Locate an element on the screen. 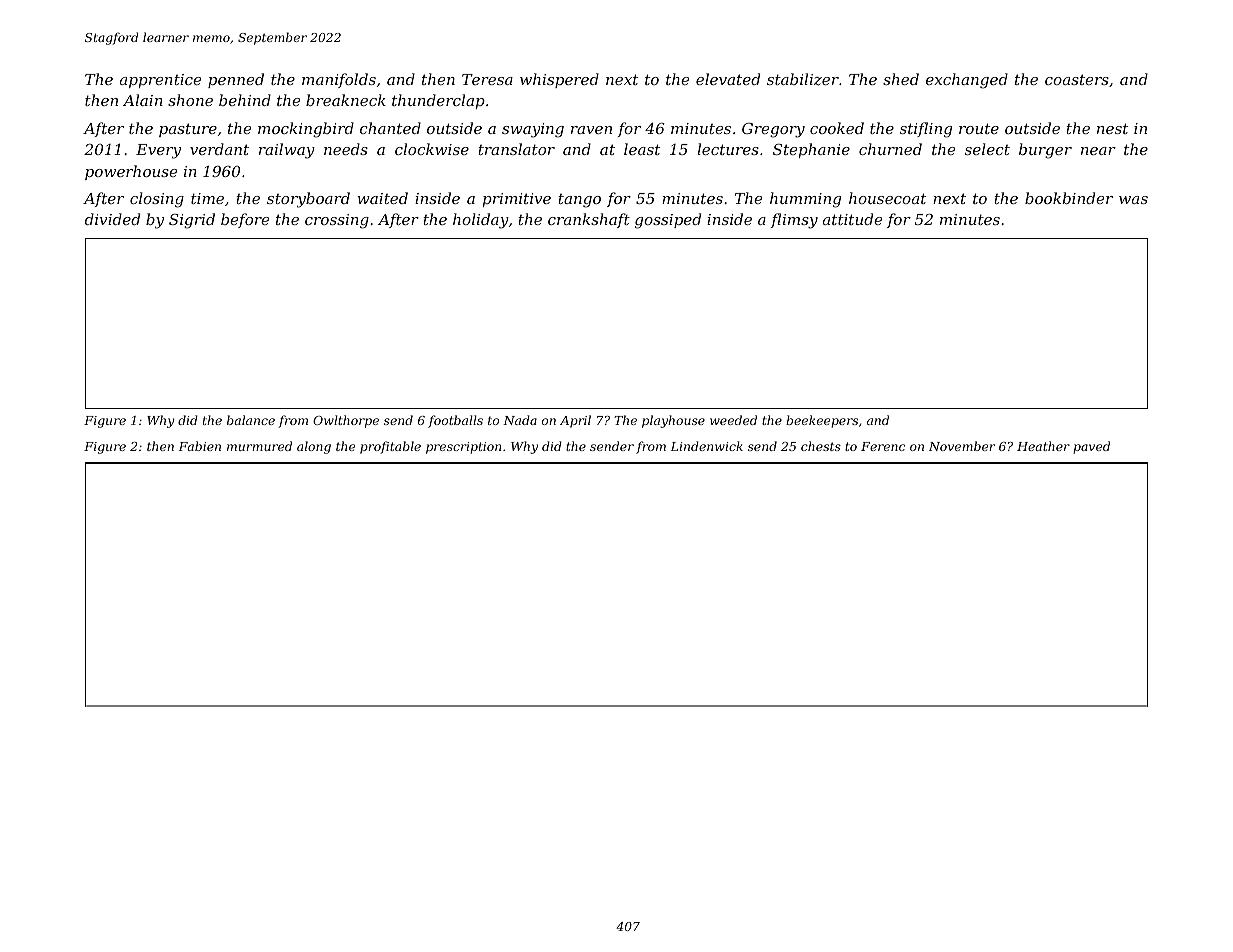 This screenshot has height=952, width=1233. churned is located at coordinates (890, 149).
